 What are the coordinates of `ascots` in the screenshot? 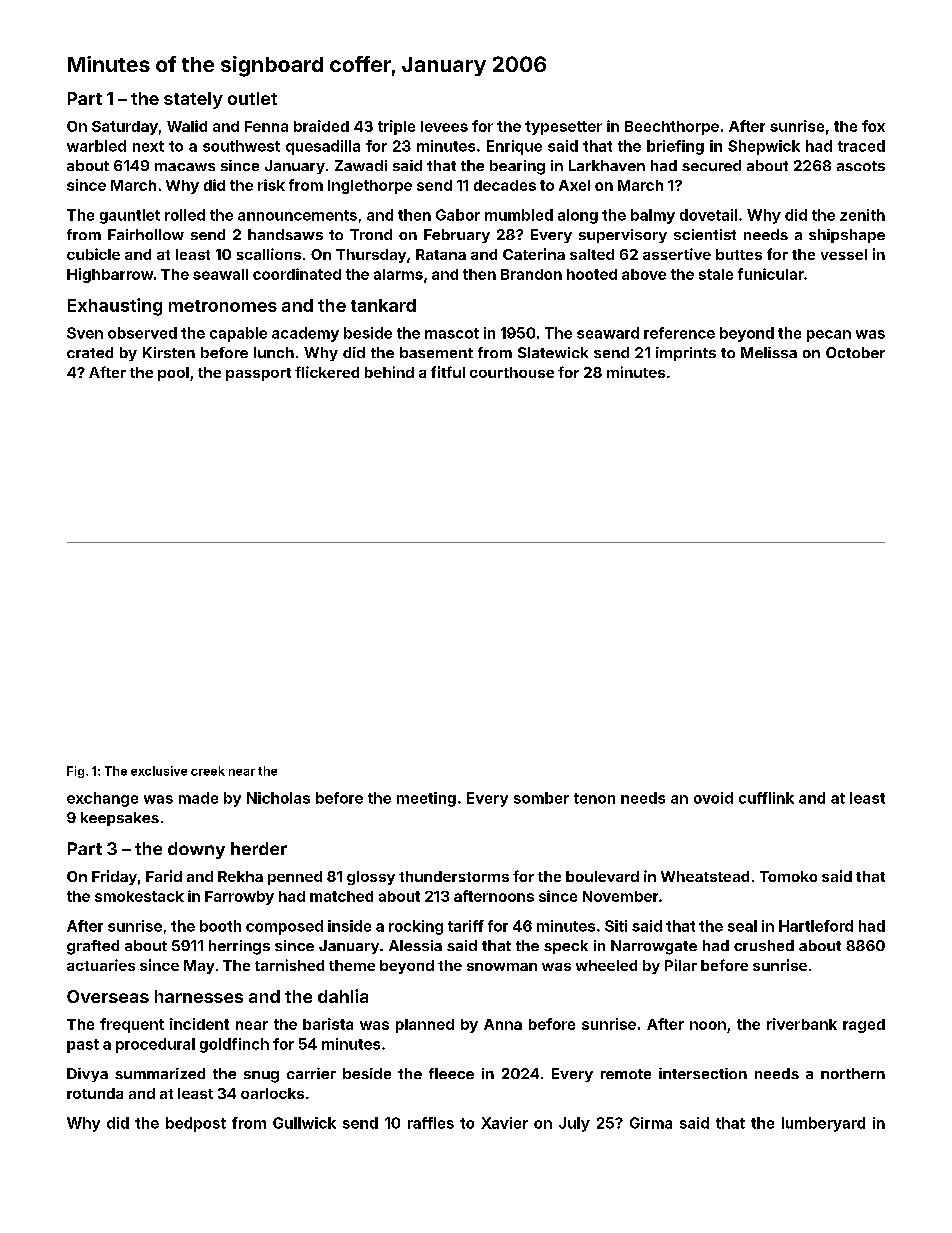 It's located at (861, 166).
